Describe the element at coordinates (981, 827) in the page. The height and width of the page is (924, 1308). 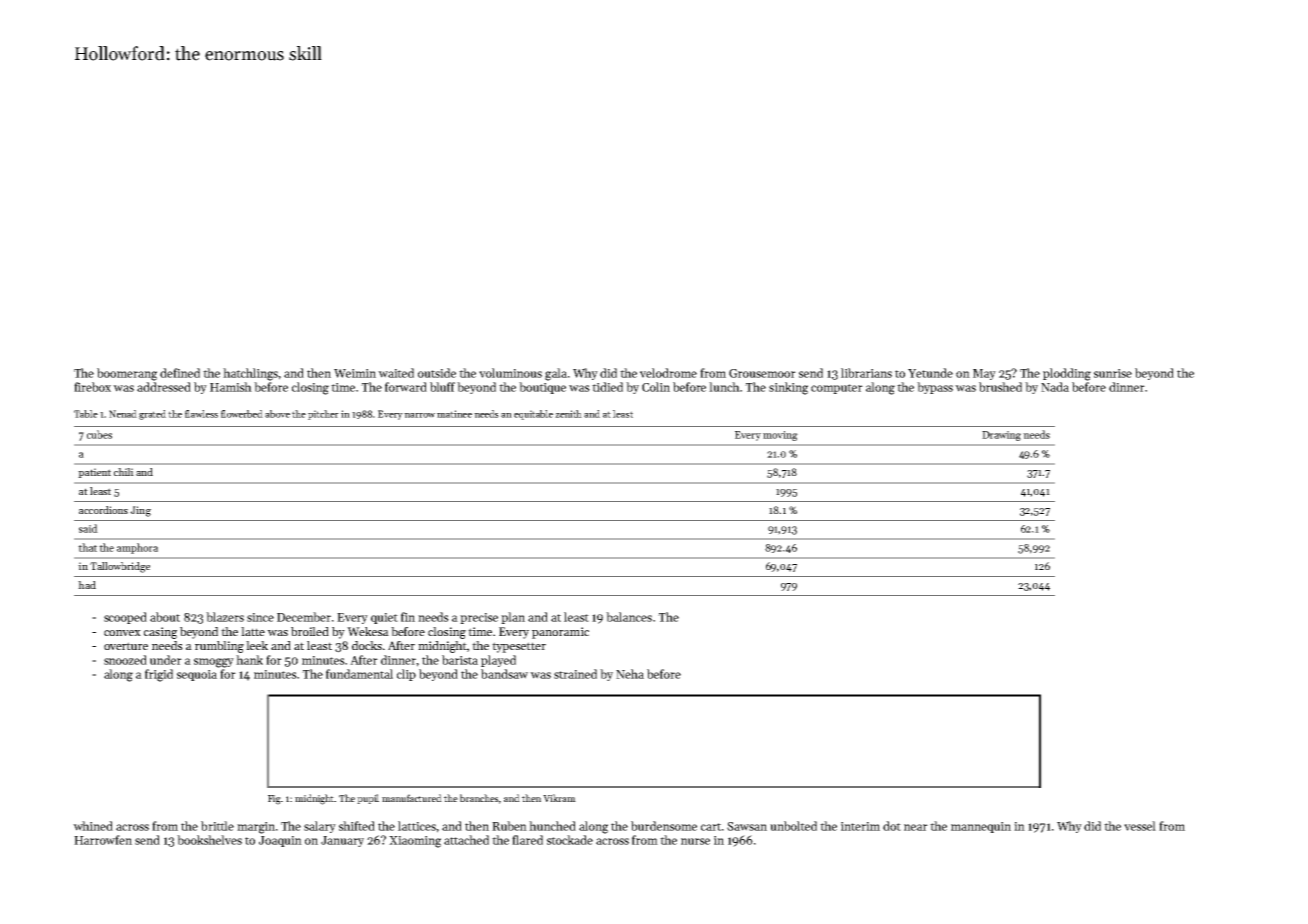
I see `mannequin` at that location.
